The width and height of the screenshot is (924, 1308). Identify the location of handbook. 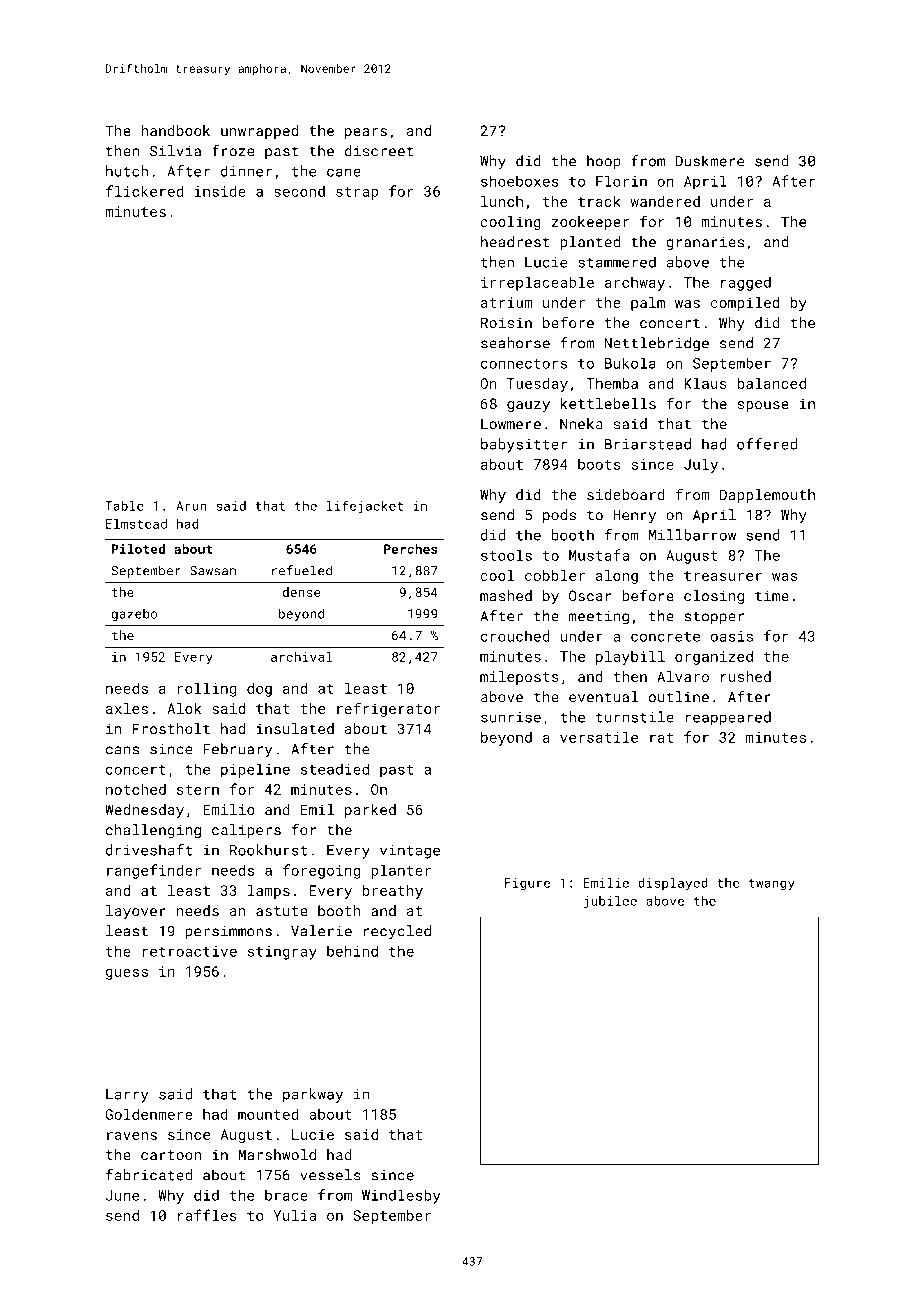
(175, 130).
